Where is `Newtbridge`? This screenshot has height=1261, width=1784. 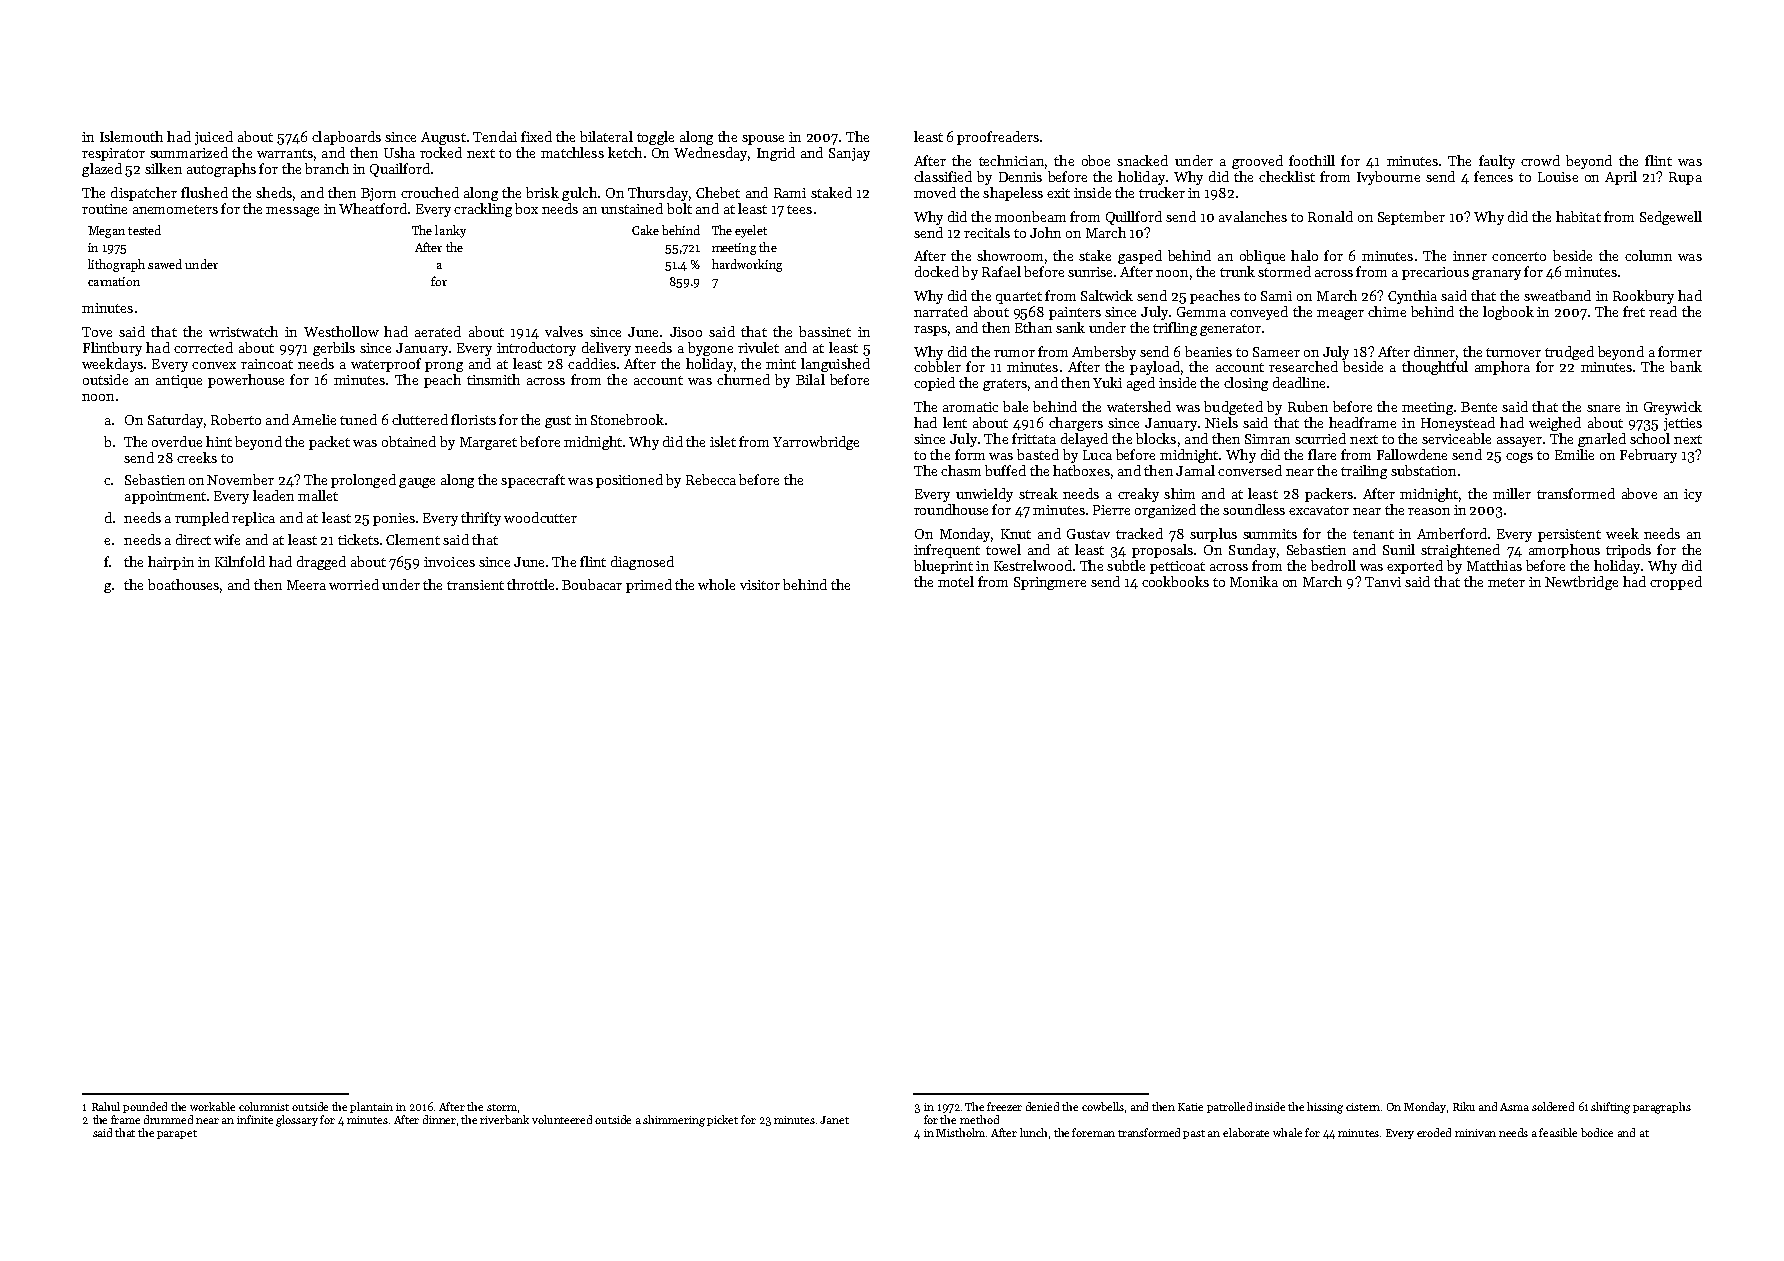
Newtbridge is located at coordinates (1581, 583).
